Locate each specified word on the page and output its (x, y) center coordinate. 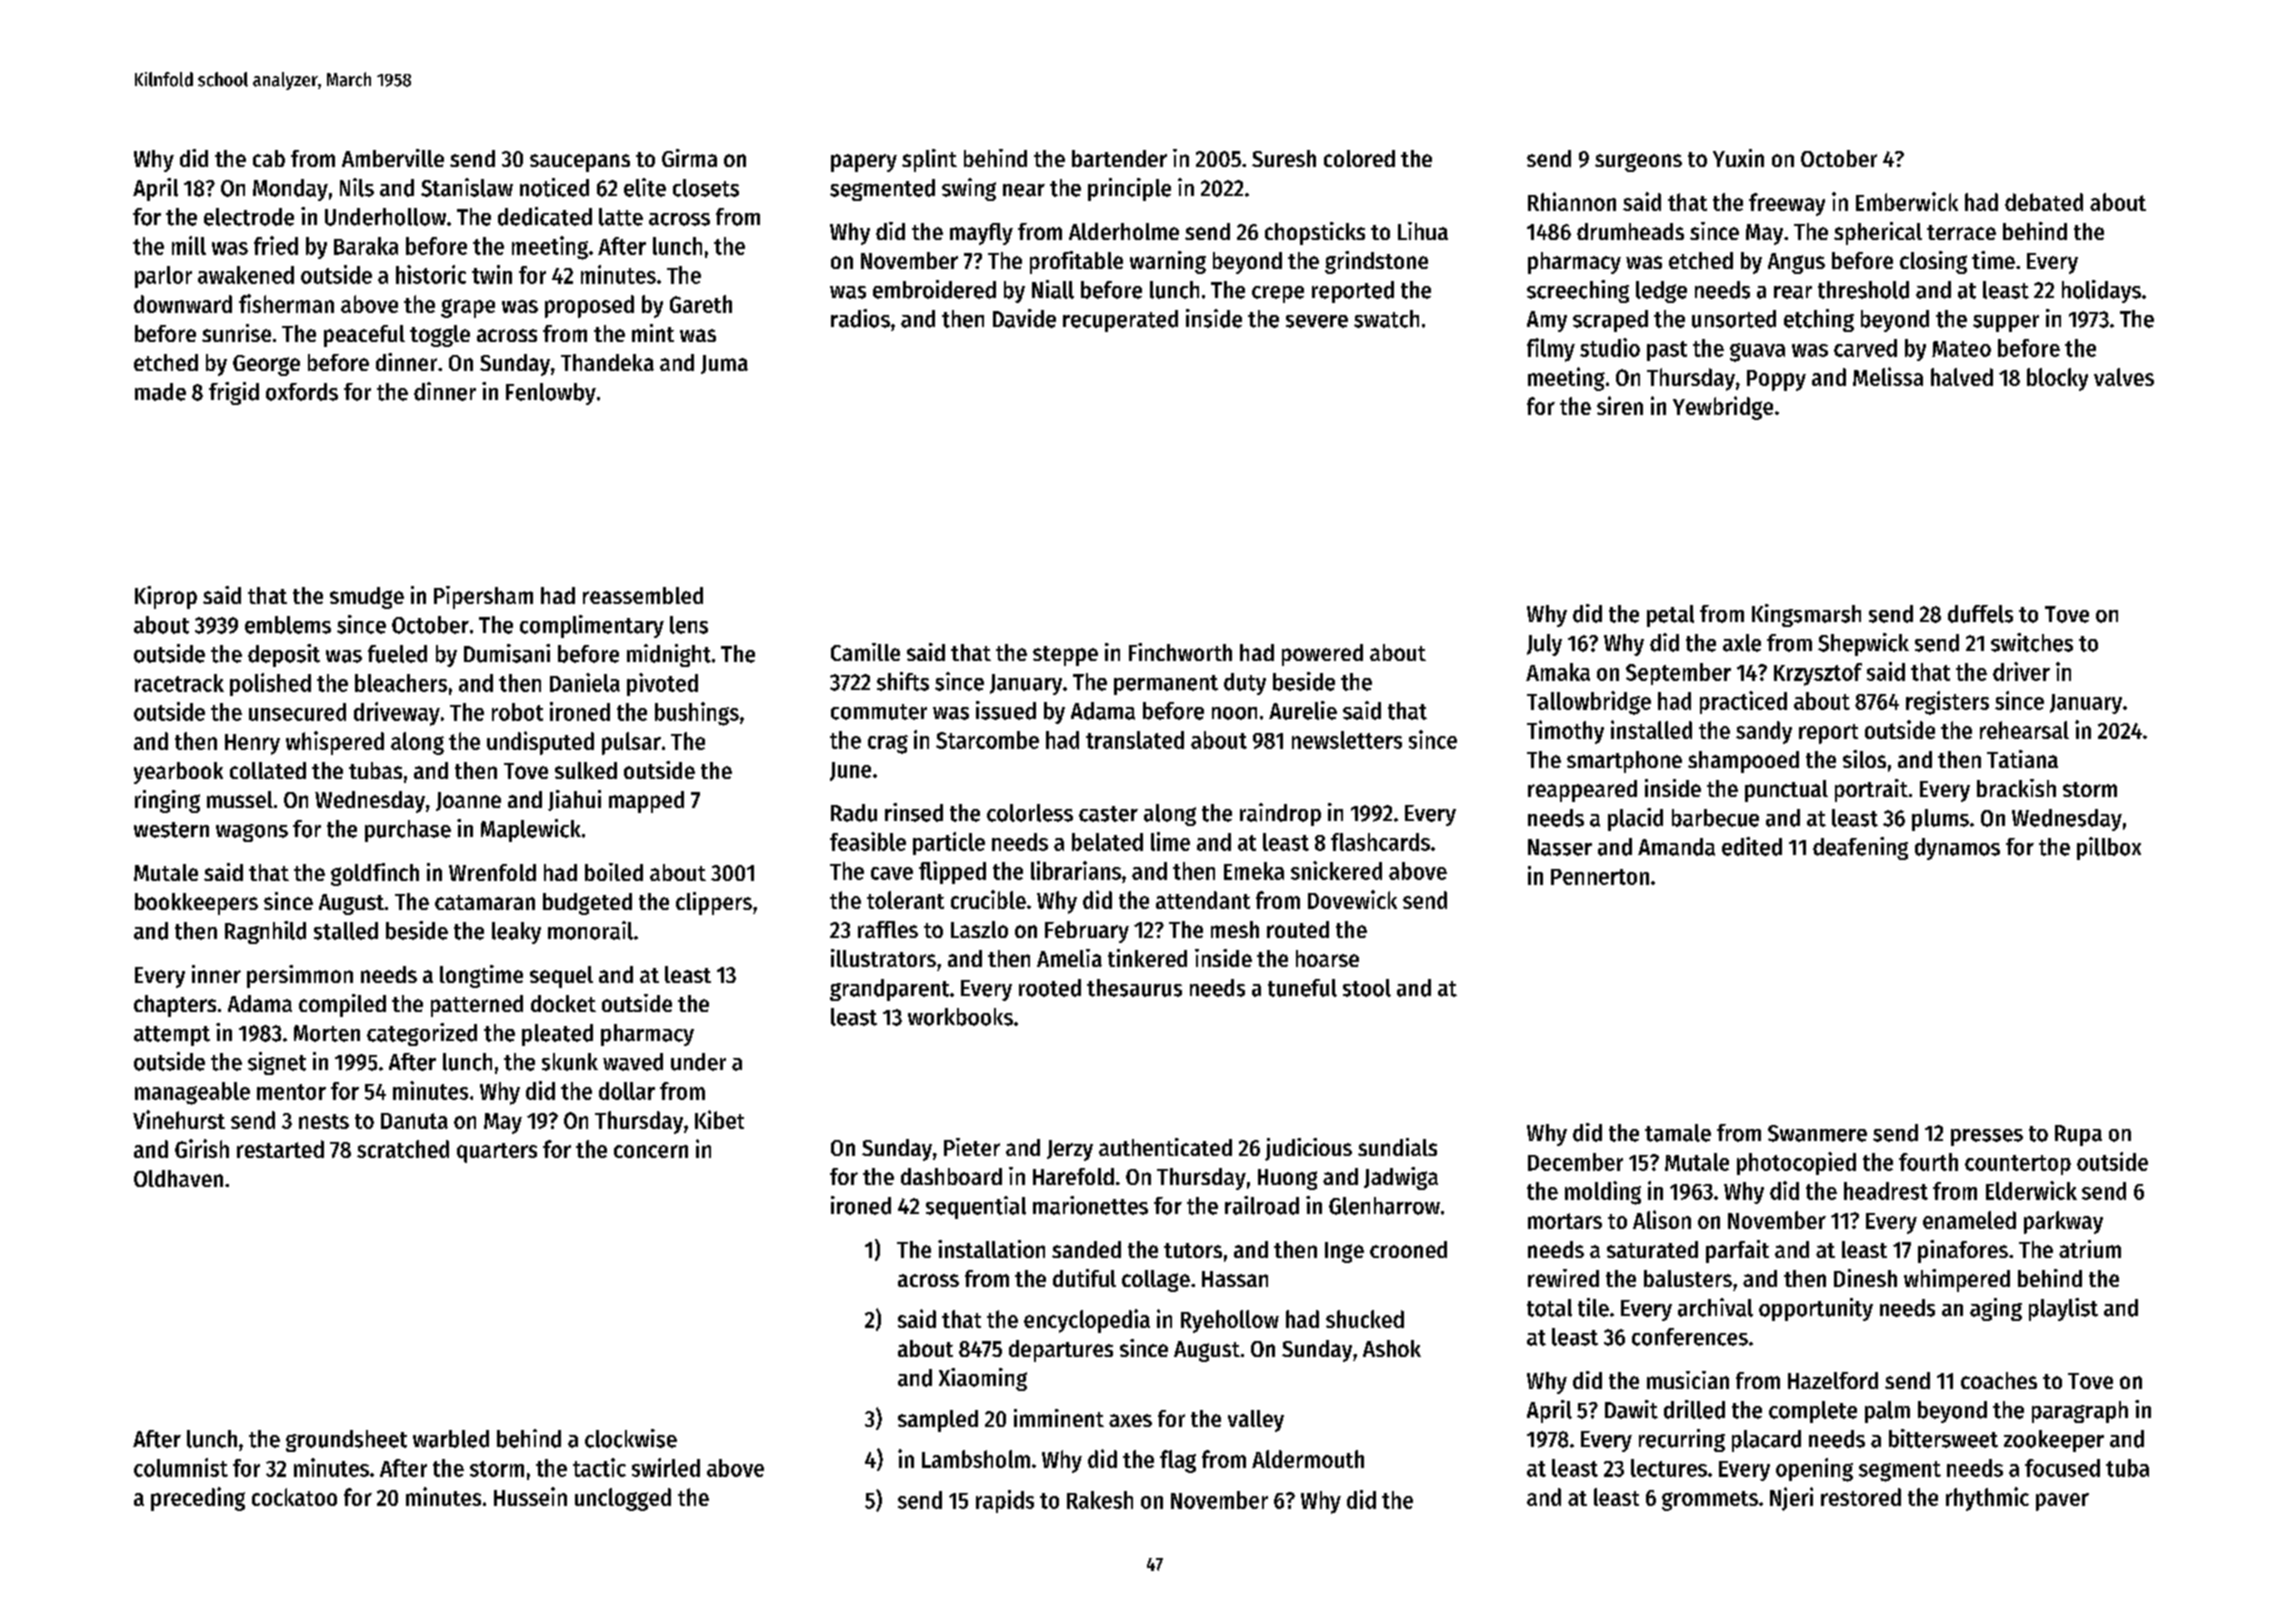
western (171, 830)
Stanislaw (467, 187)
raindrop (1280, 814)
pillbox (2109, 848)
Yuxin (1738, 158)
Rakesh (1100, 1500)
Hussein (530, 1496)
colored (1359, 158)
